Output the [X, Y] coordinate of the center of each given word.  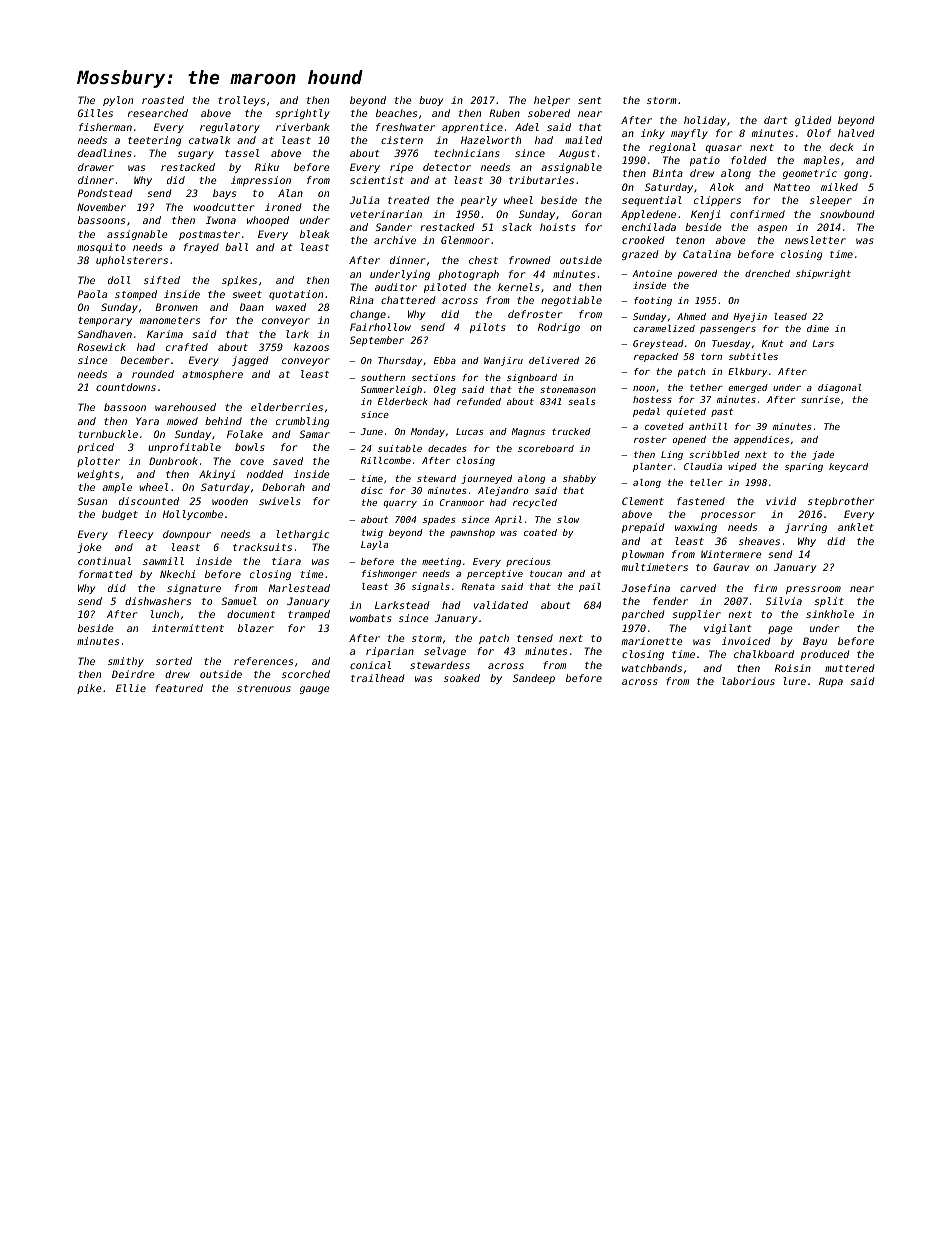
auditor [396, 287]
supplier [696, 615]
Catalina [707, 254]
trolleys [241, 101]
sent [590, 100]
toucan [546, 573]
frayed [201, 248]
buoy [431, 101]
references [263, 661]
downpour [187, 535]
